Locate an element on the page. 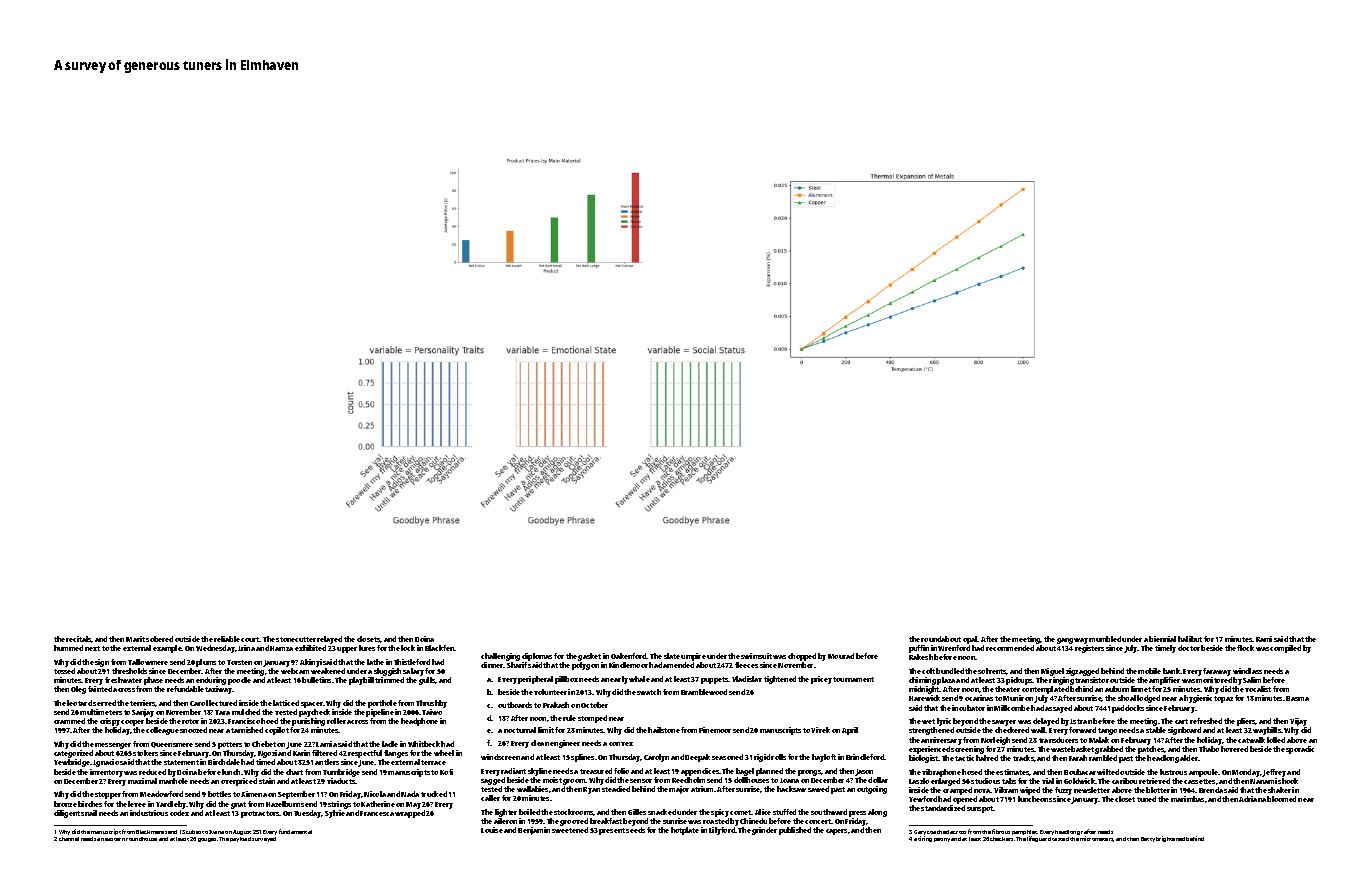 Image resolution: width=1372 pixels, height=887 pixels. mobile is located at coordinates (1149, 671).
